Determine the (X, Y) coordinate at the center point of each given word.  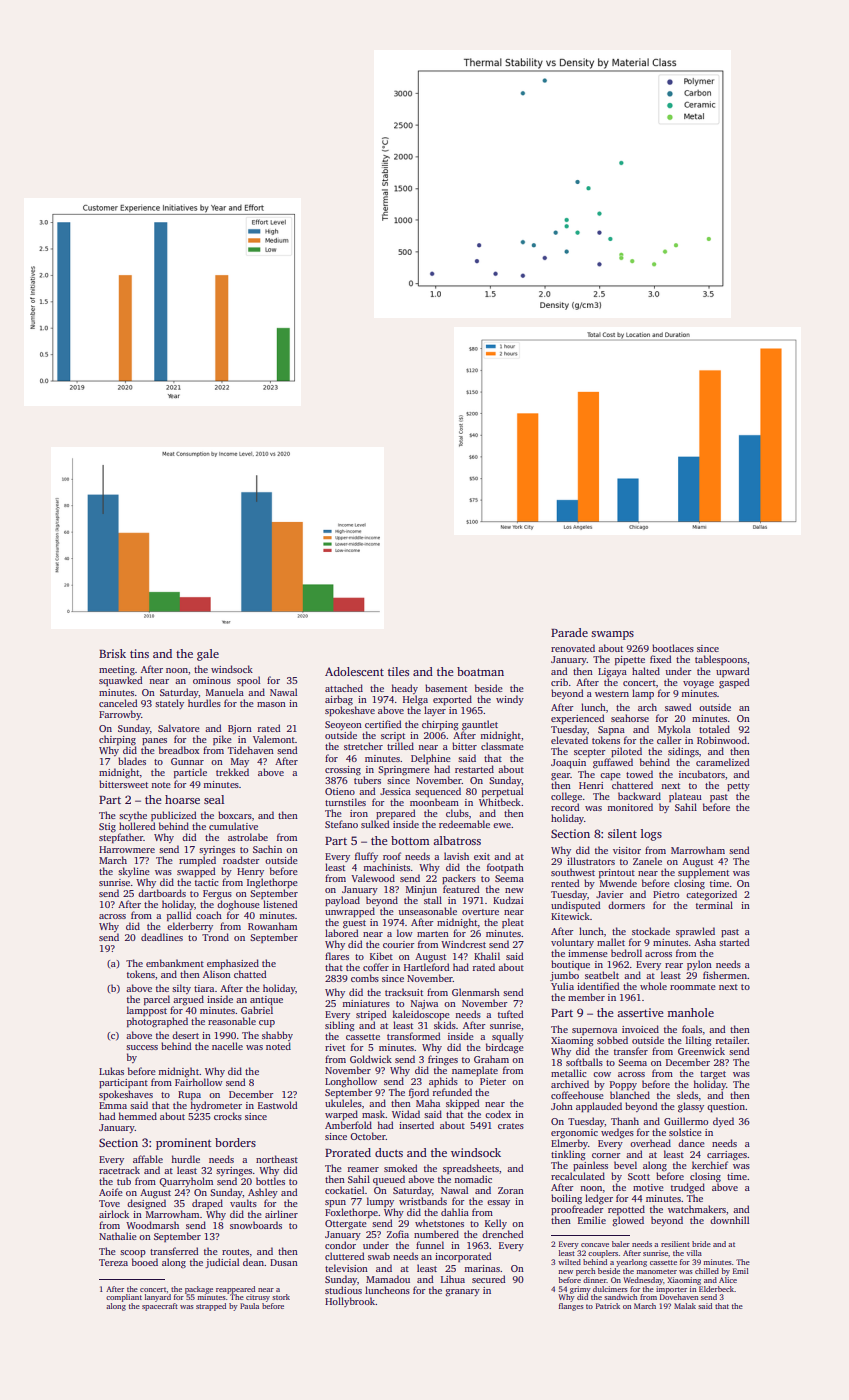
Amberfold (348, 1125)
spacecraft (160, 1307)
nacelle (227, 1046)
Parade (569, 632)
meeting (117, 671)
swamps (612, 635)
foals (692, 1029)
